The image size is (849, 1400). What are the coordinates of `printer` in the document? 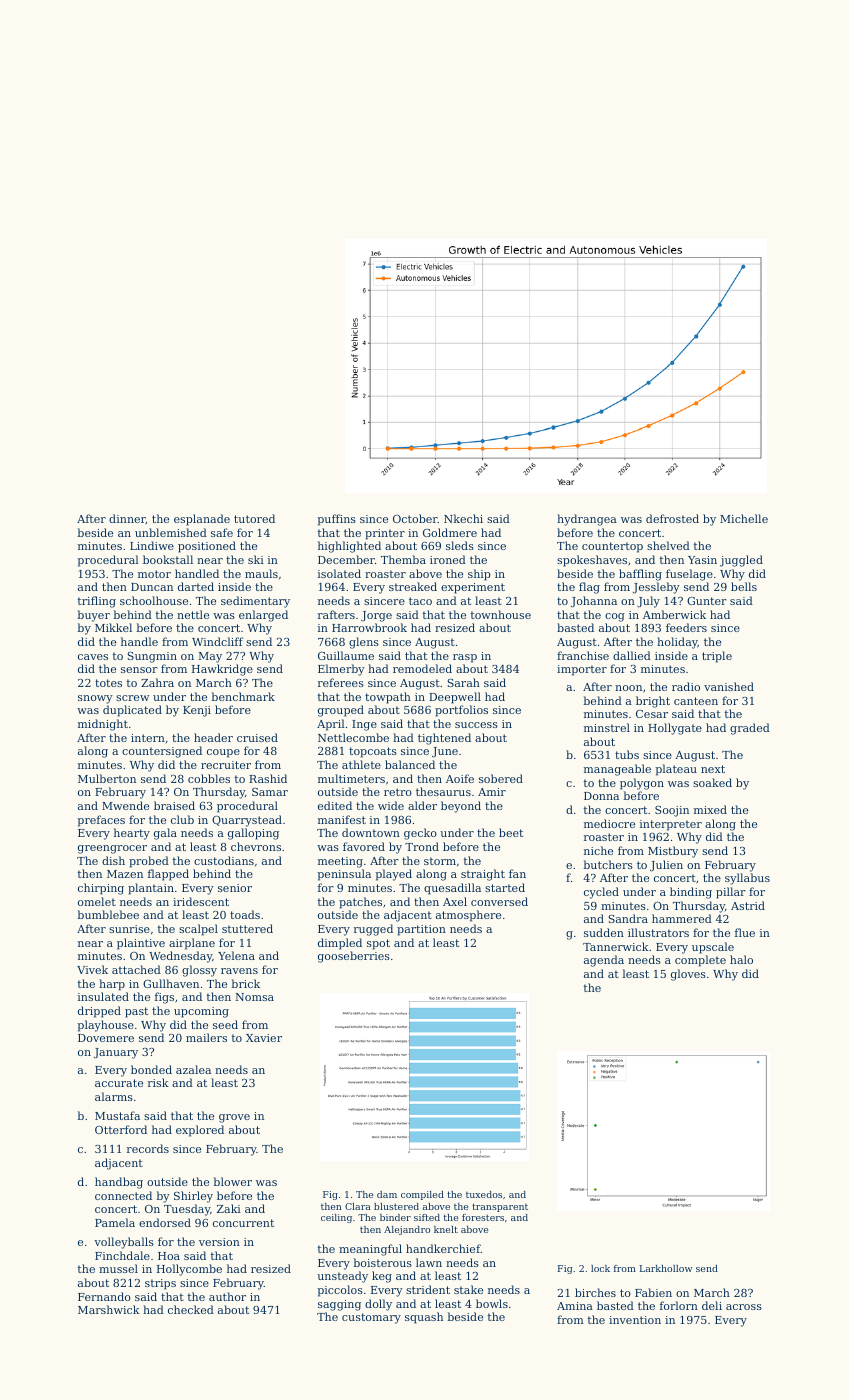 It's located at (385, 534).
